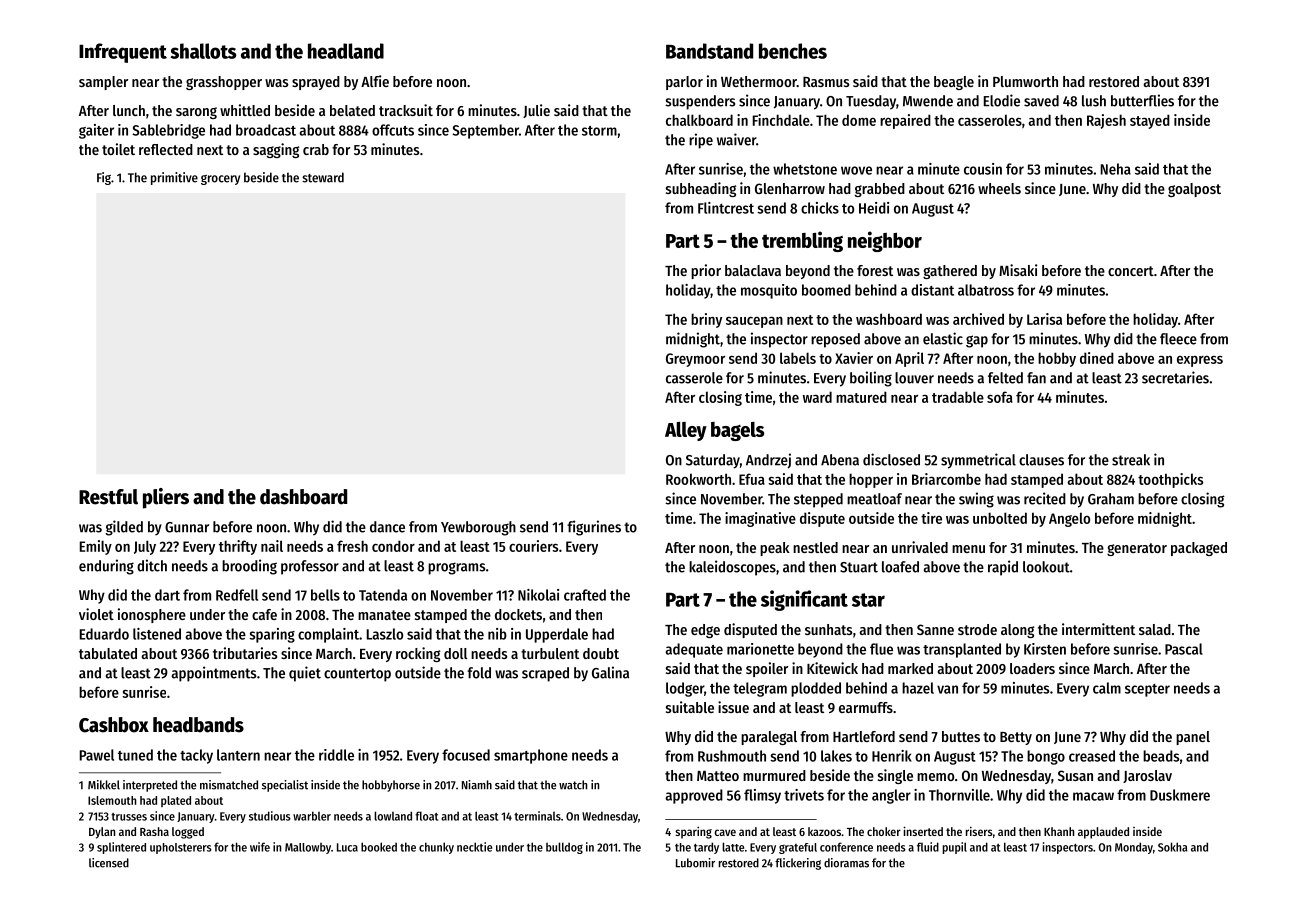  I want to click on parlor, so click(684, 83).
